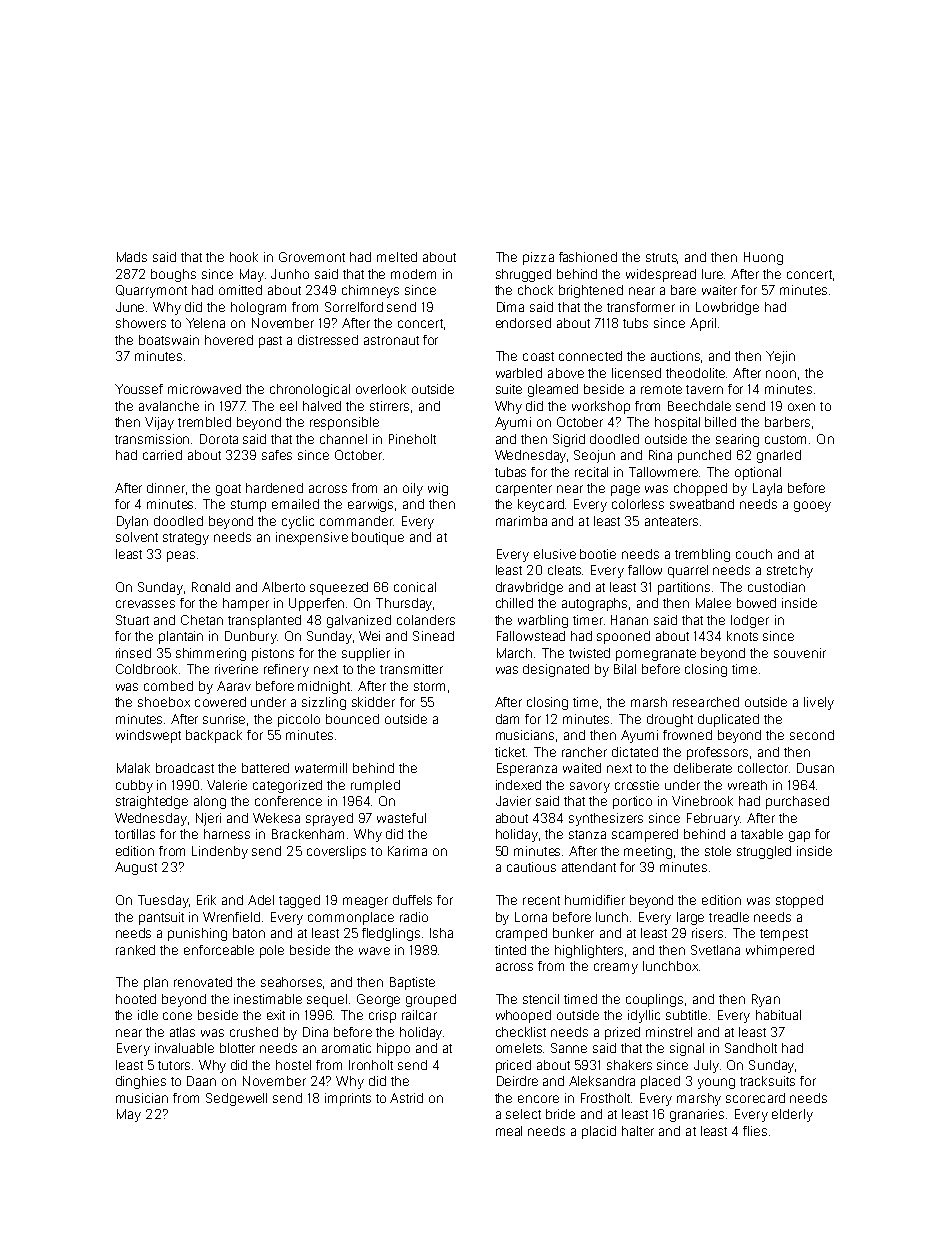 Image resolution: width=952 pixels, height=1233 pixels. Describe the element at coordinates (763, 258) in the screenshot. I see `Huong` at that location.
